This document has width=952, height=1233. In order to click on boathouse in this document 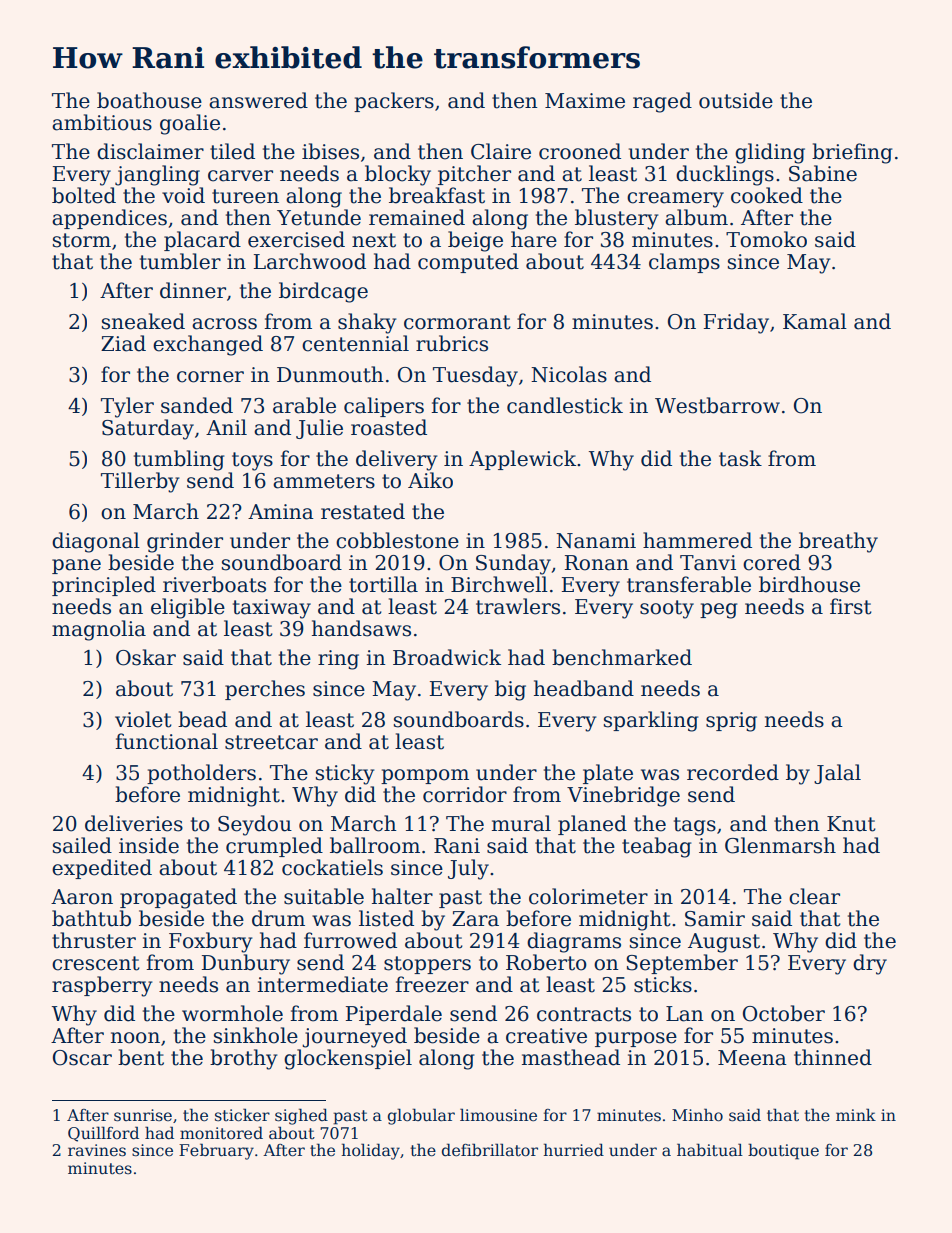, I will do `click(149, 100)`.
